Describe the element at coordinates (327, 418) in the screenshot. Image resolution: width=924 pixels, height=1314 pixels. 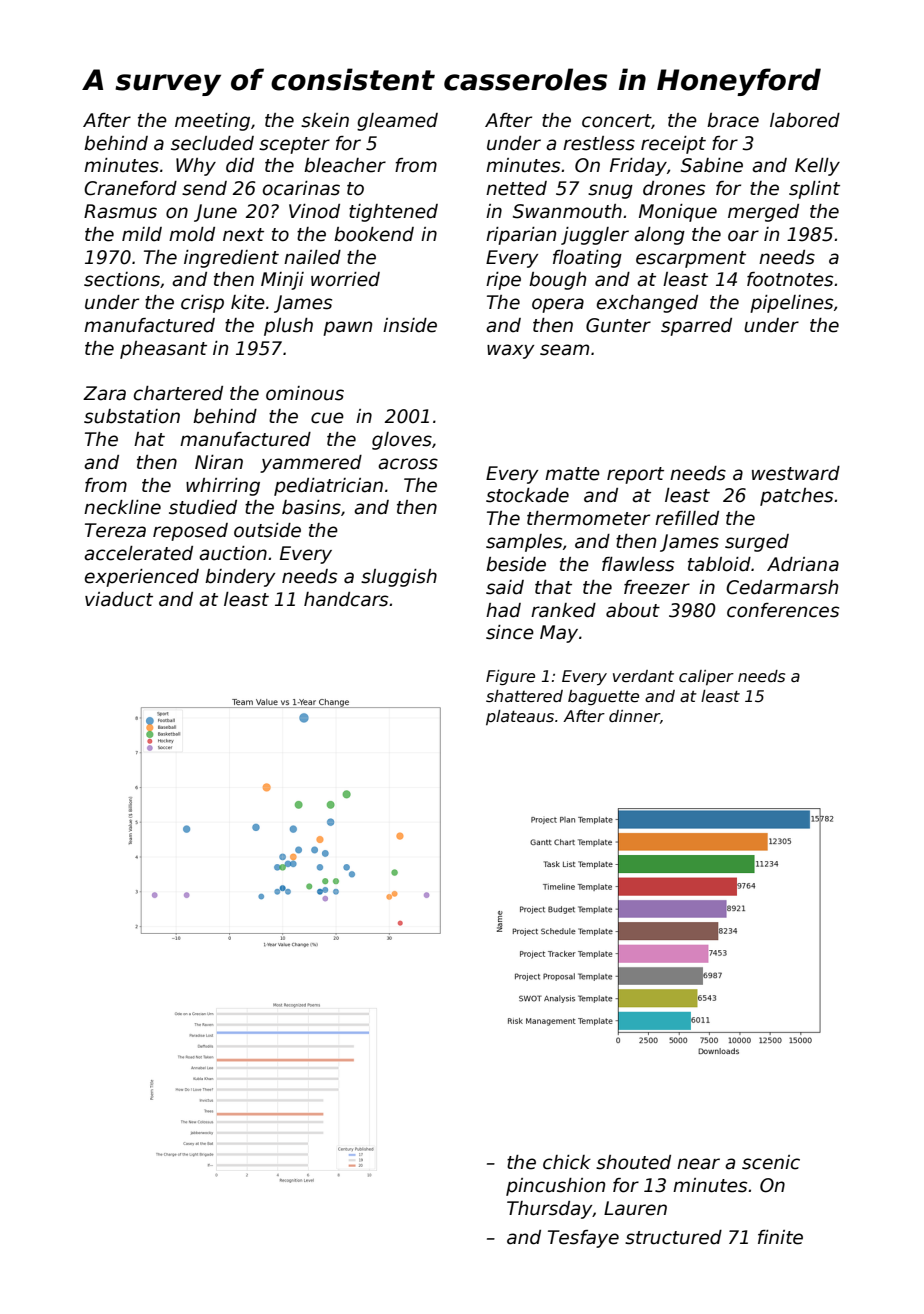
I see `cue` at that location.
